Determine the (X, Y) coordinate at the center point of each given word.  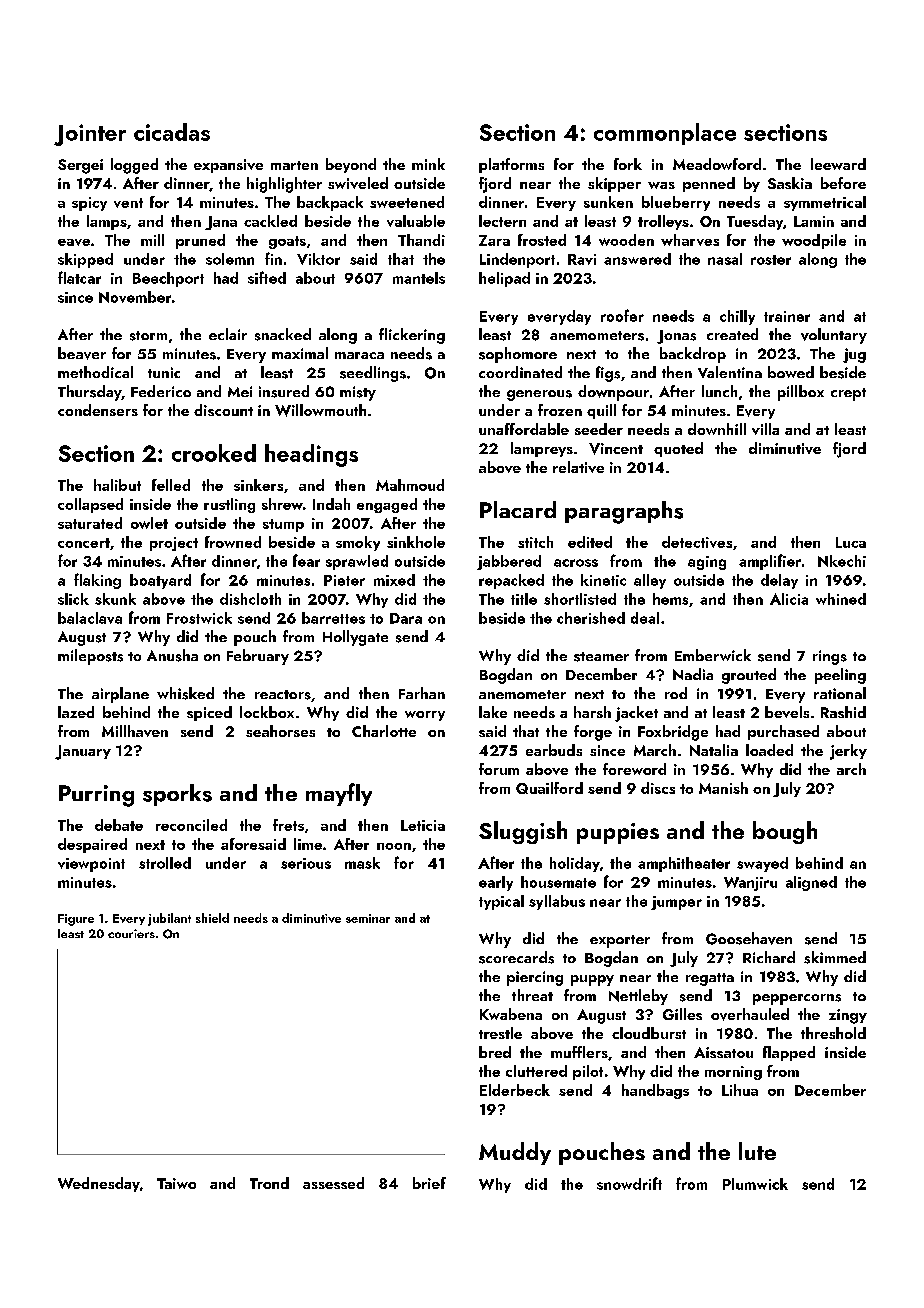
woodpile (814, 241)
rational (840, 693)
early (496, 883)
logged (134, 166)
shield (212, 918)
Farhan (422, 693)
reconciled (191, 825)
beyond (351, 165)
